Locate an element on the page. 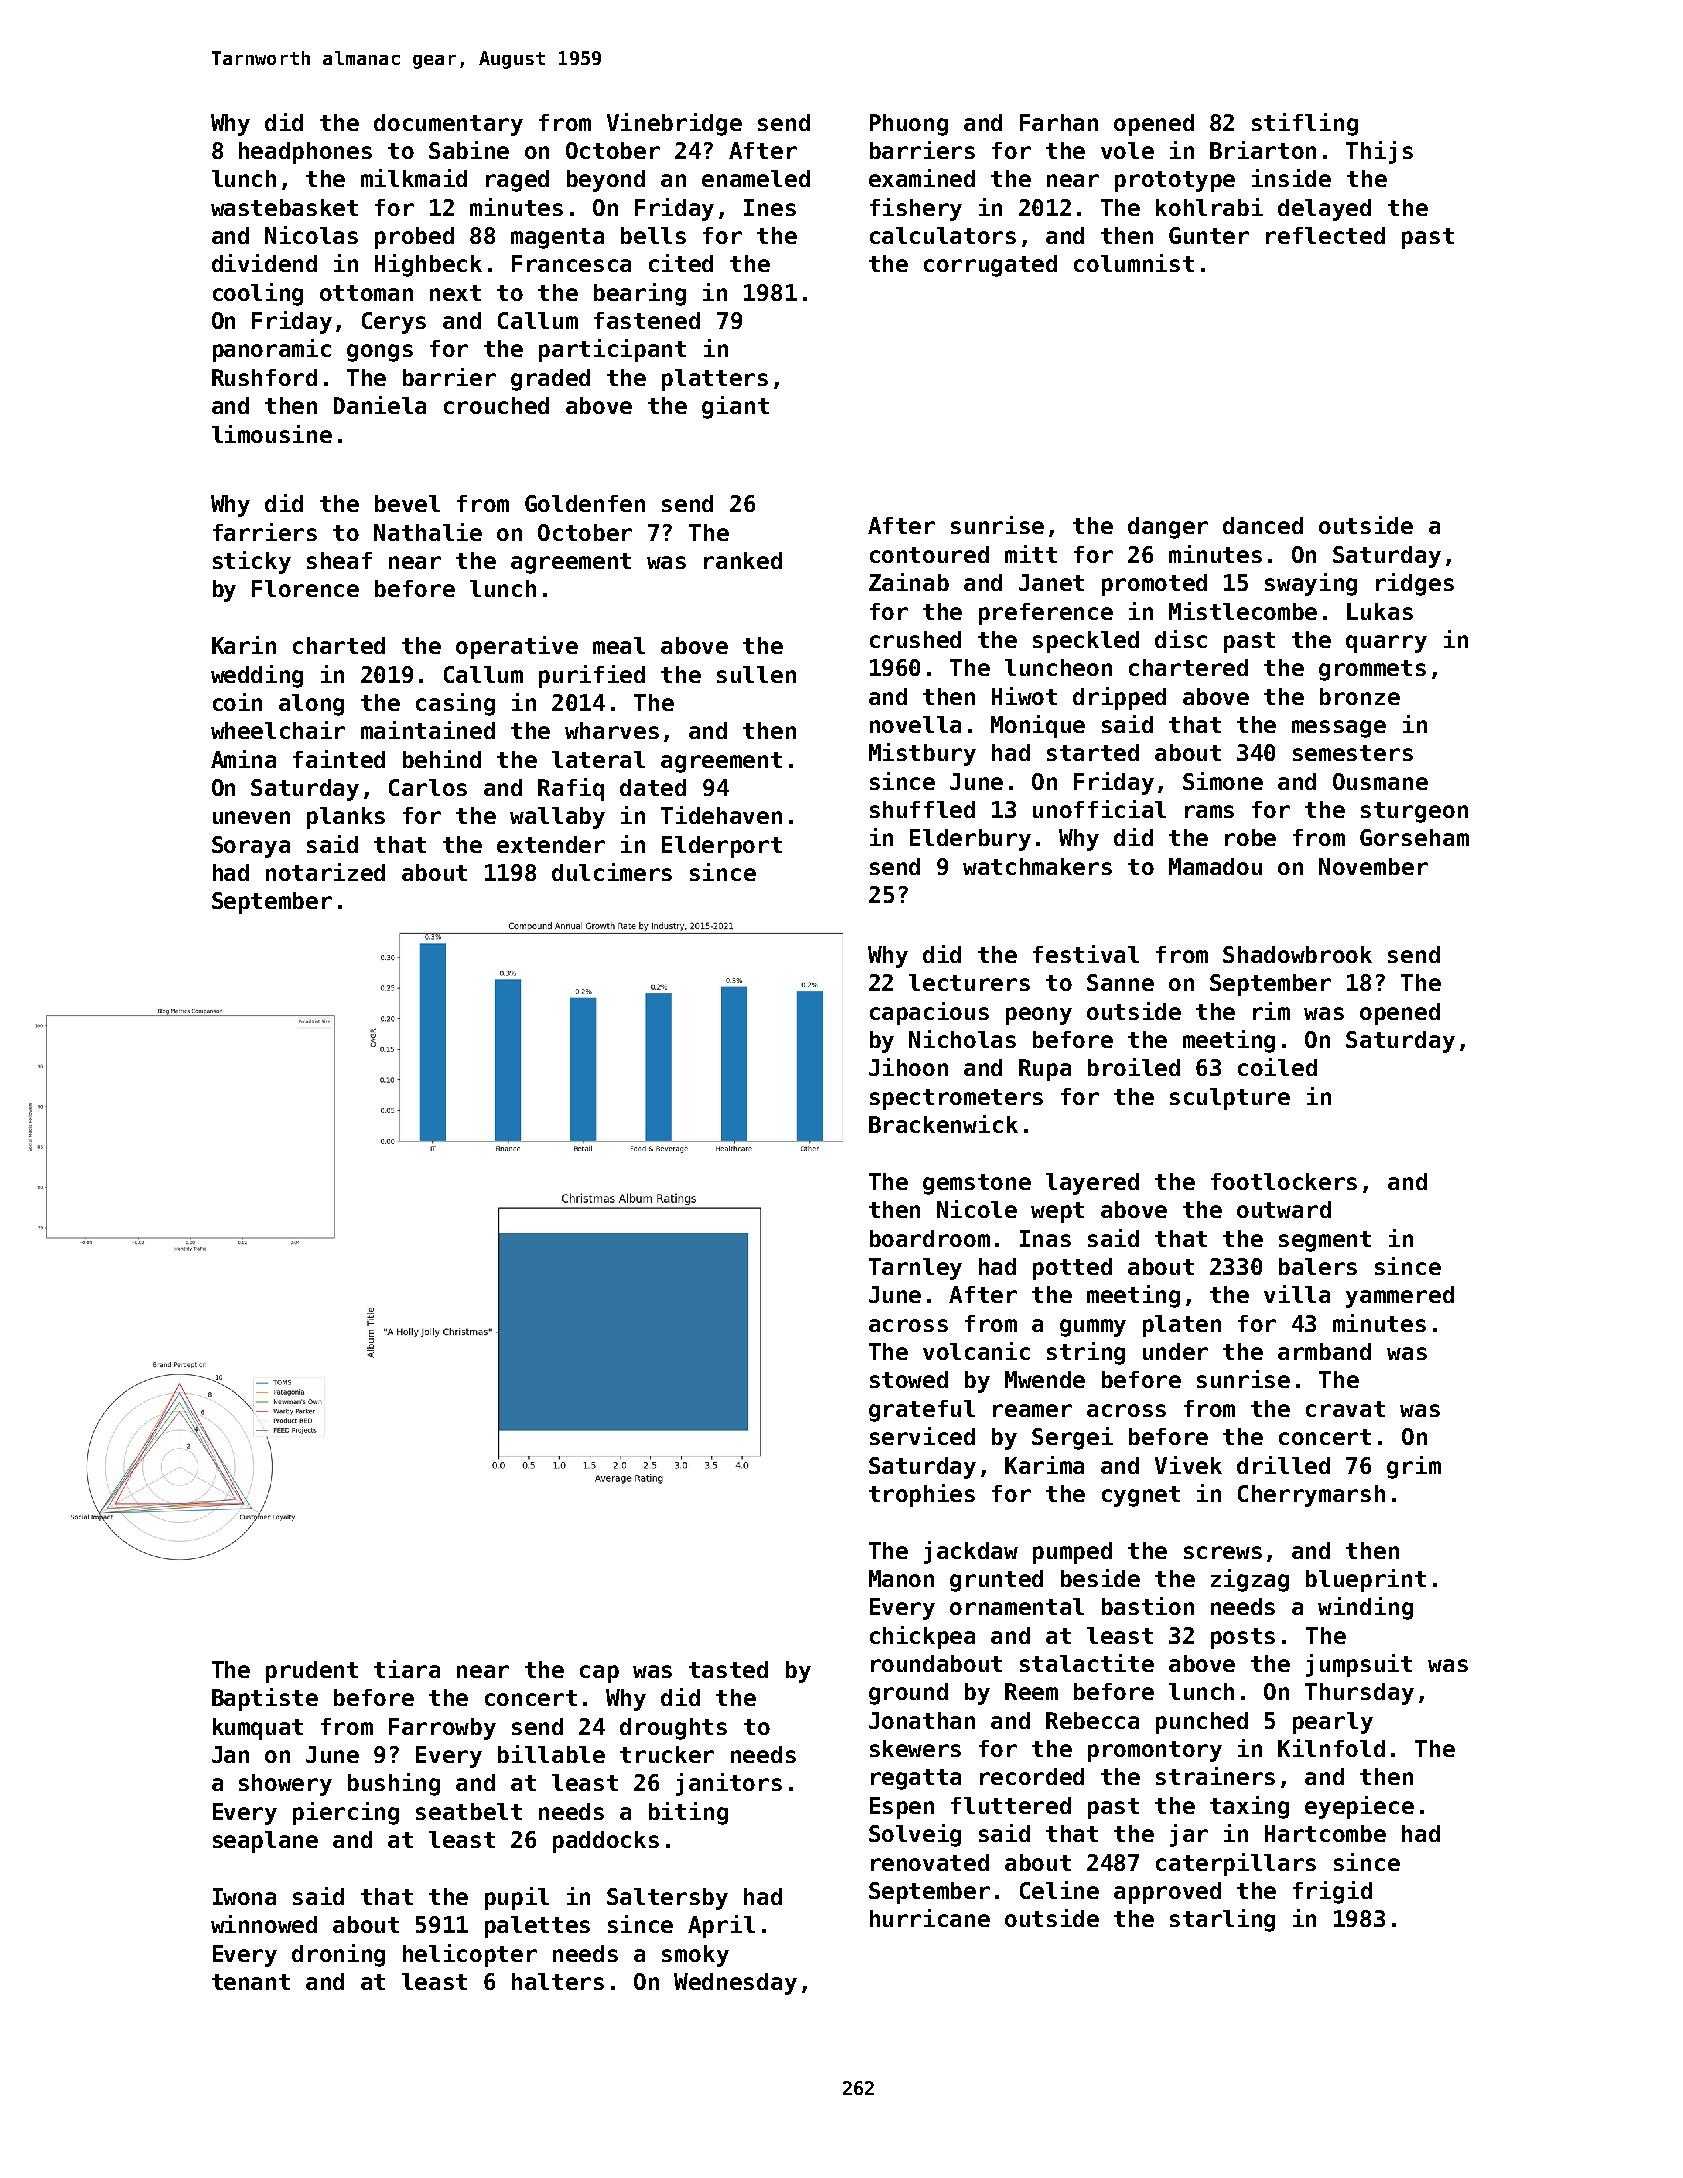 The image size is (1683, 2178). reflected is located at coordinates (1325, 235).
